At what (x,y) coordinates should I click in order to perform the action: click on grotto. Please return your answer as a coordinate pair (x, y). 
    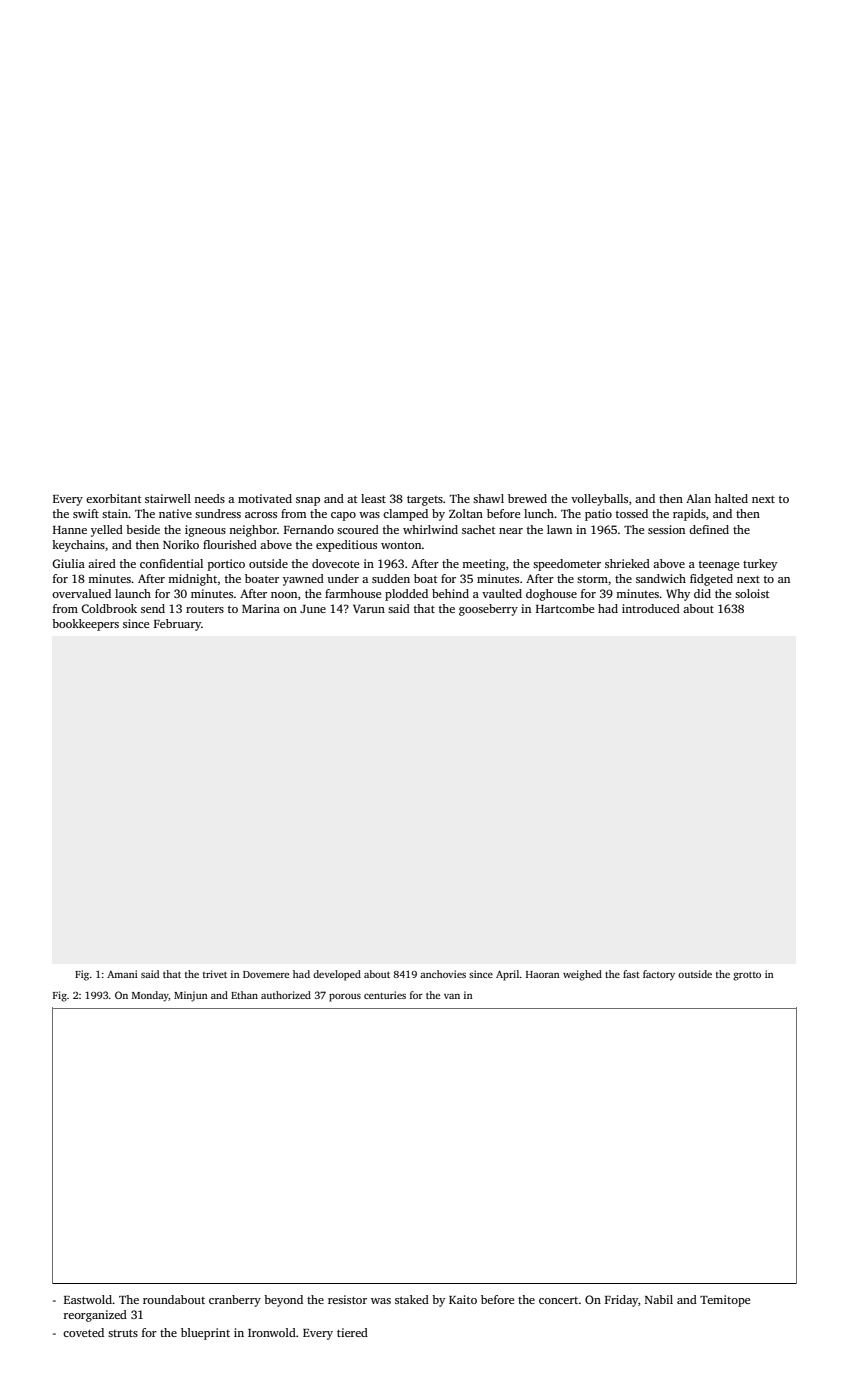
    Looking at the image, I should click on (747, 976).
